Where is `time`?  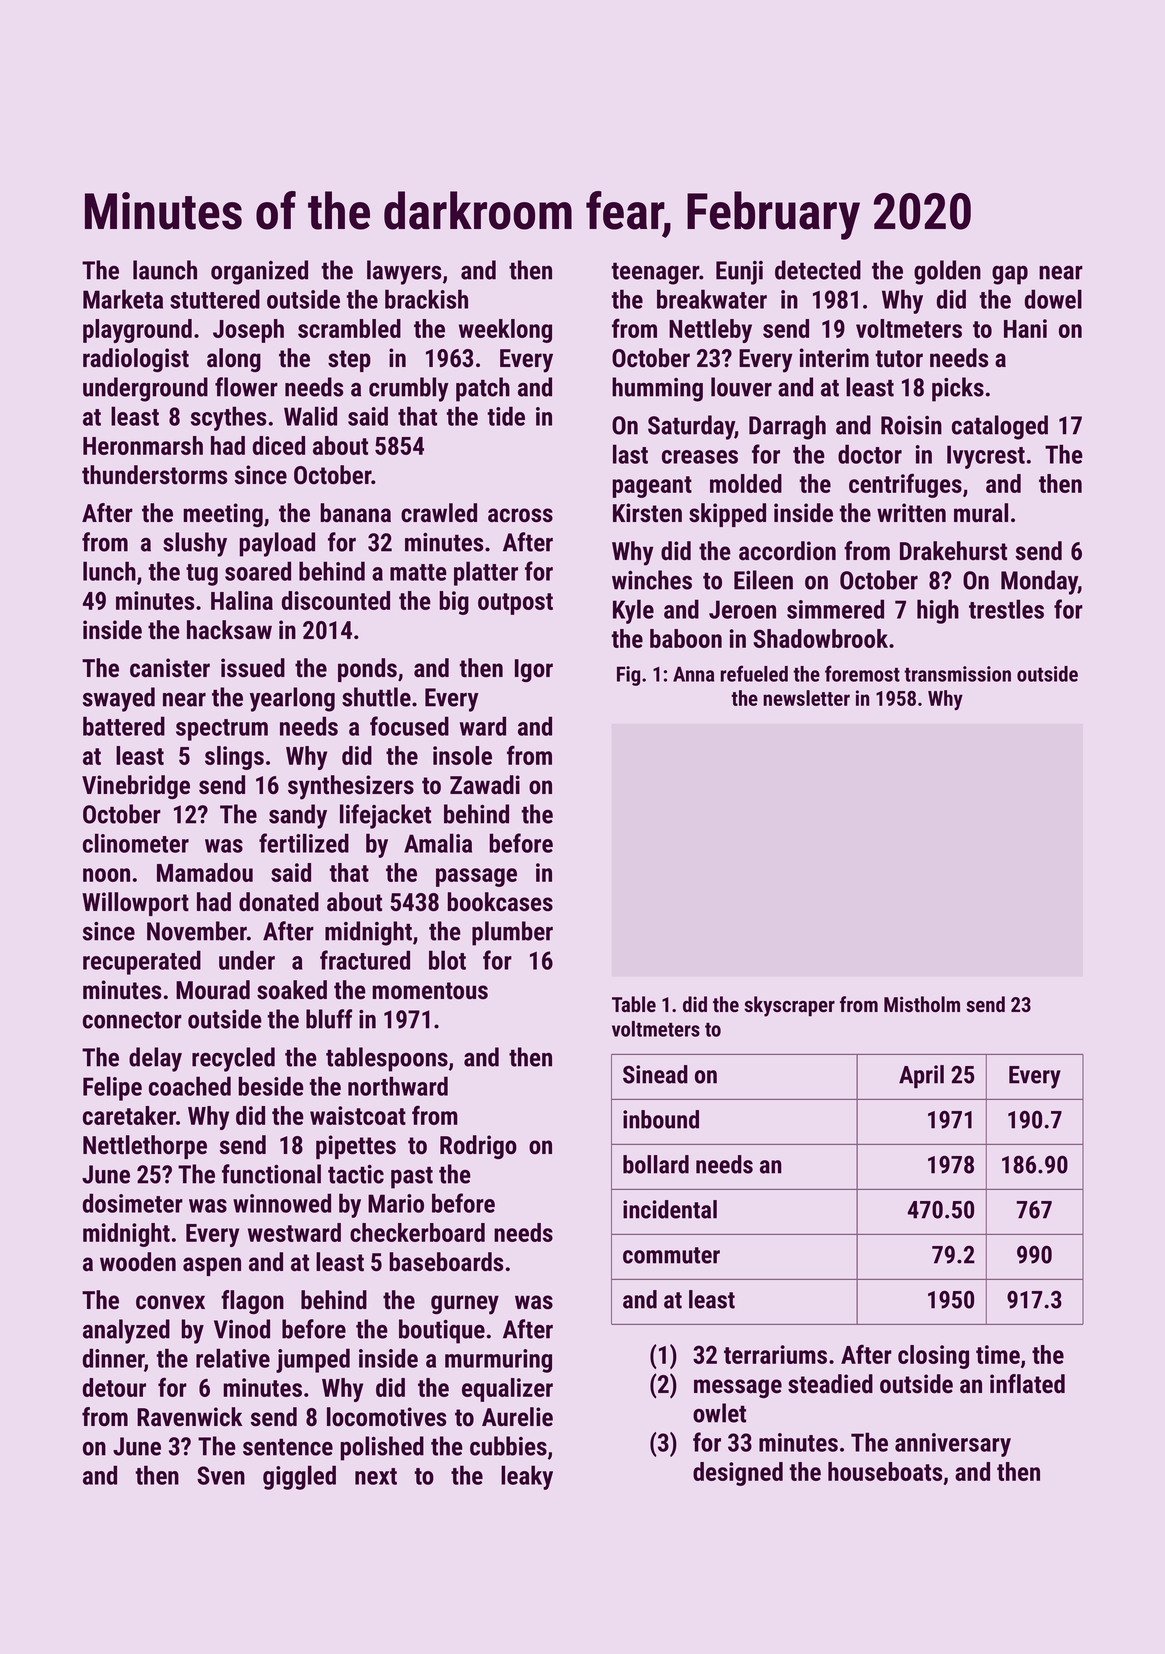
time is located at coordinates (998, 1354).
